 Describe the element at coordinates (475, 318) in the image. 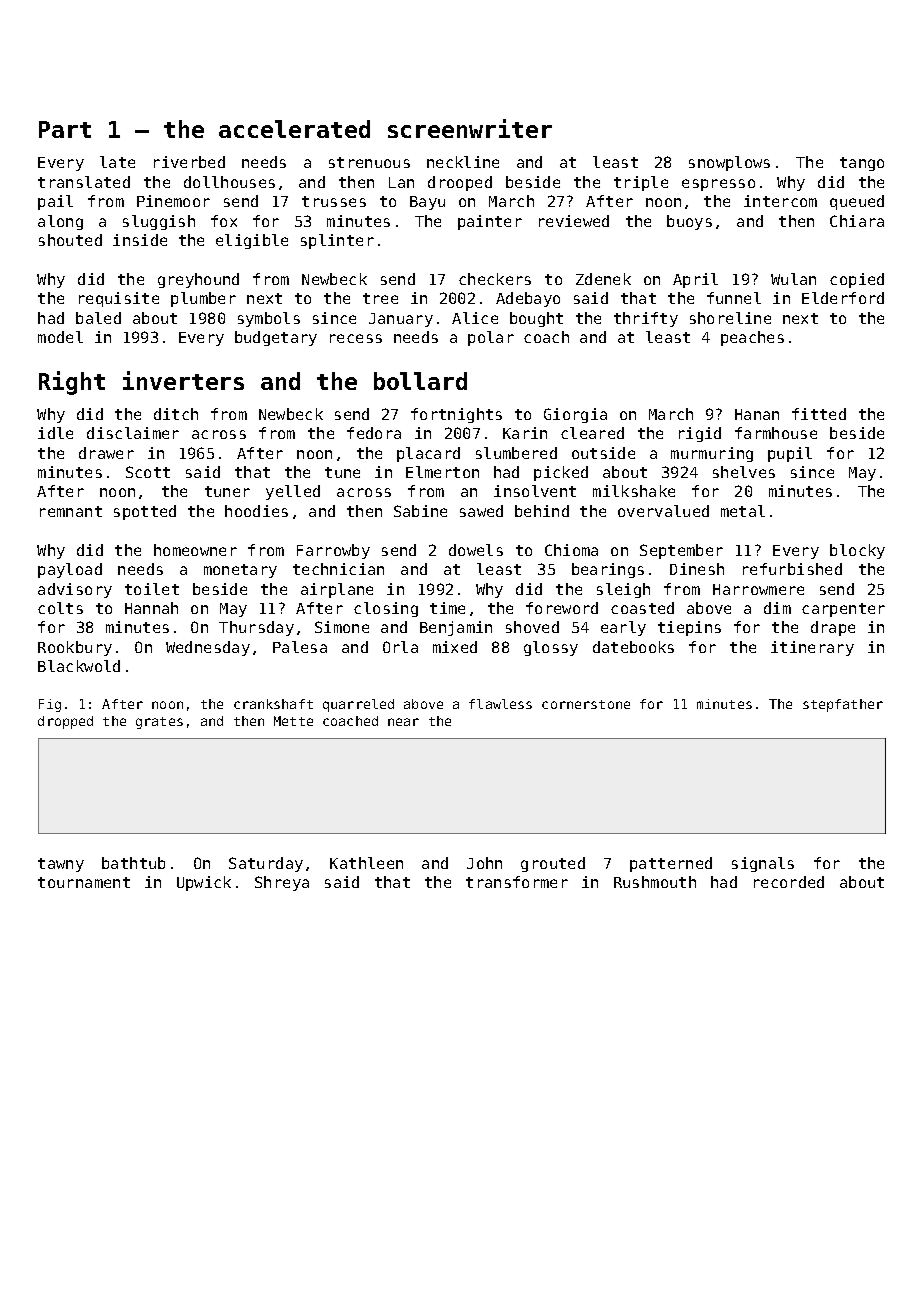

I see `Alice` at that location.
